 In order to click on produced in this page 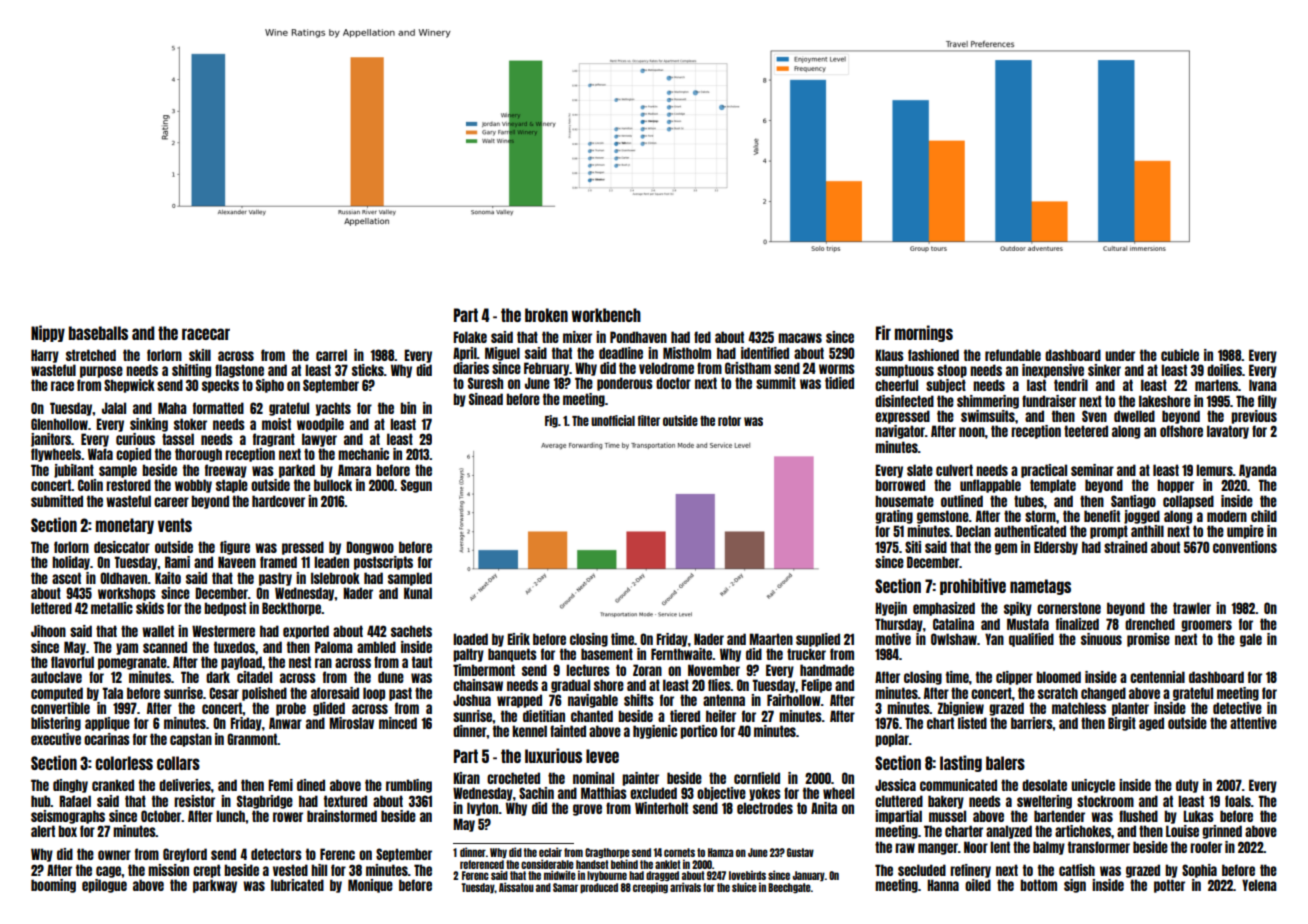, I will do `click(599, 888)`.
